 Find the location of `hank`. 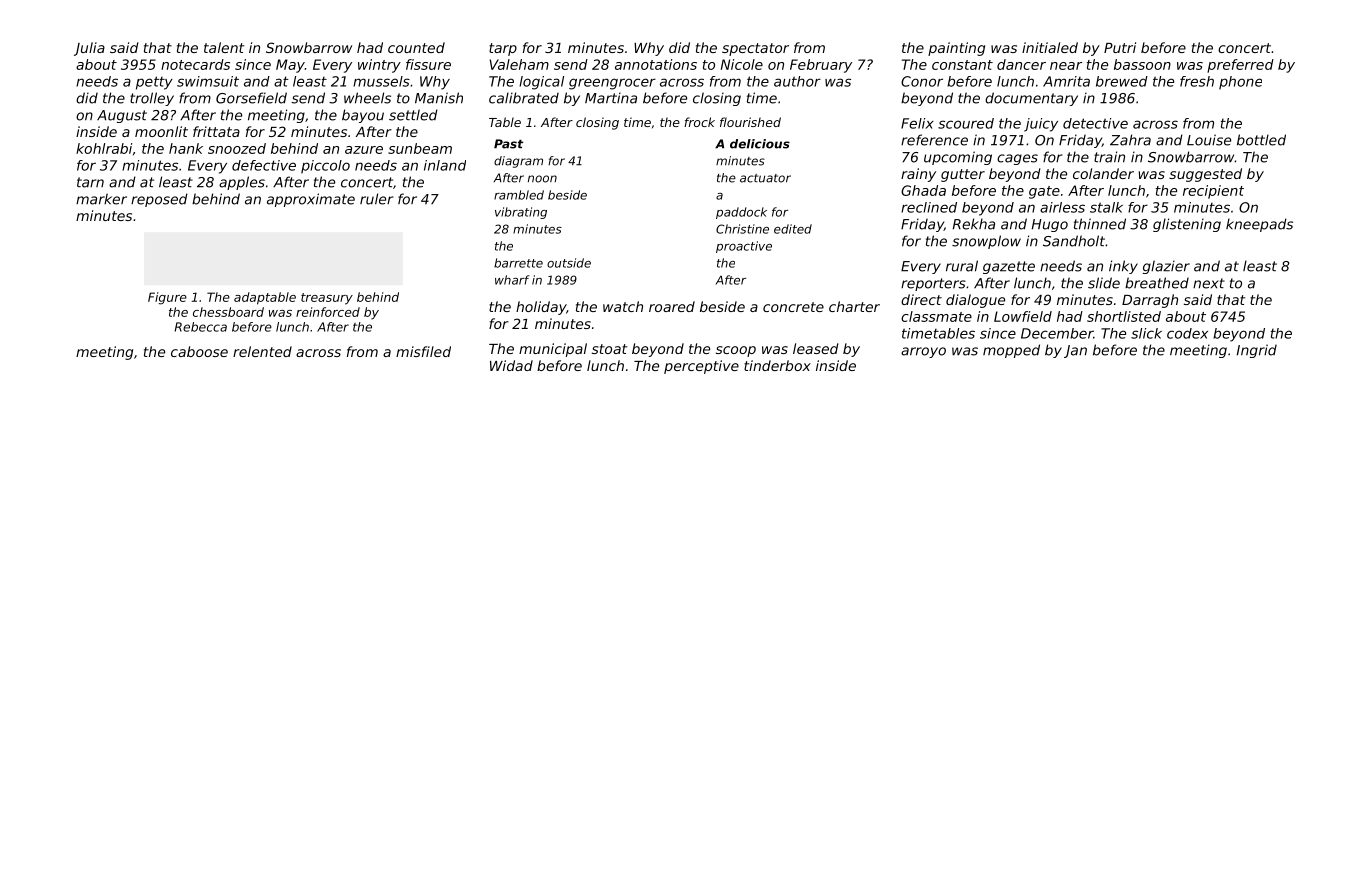

hank is located at coordinates (186, 148).
